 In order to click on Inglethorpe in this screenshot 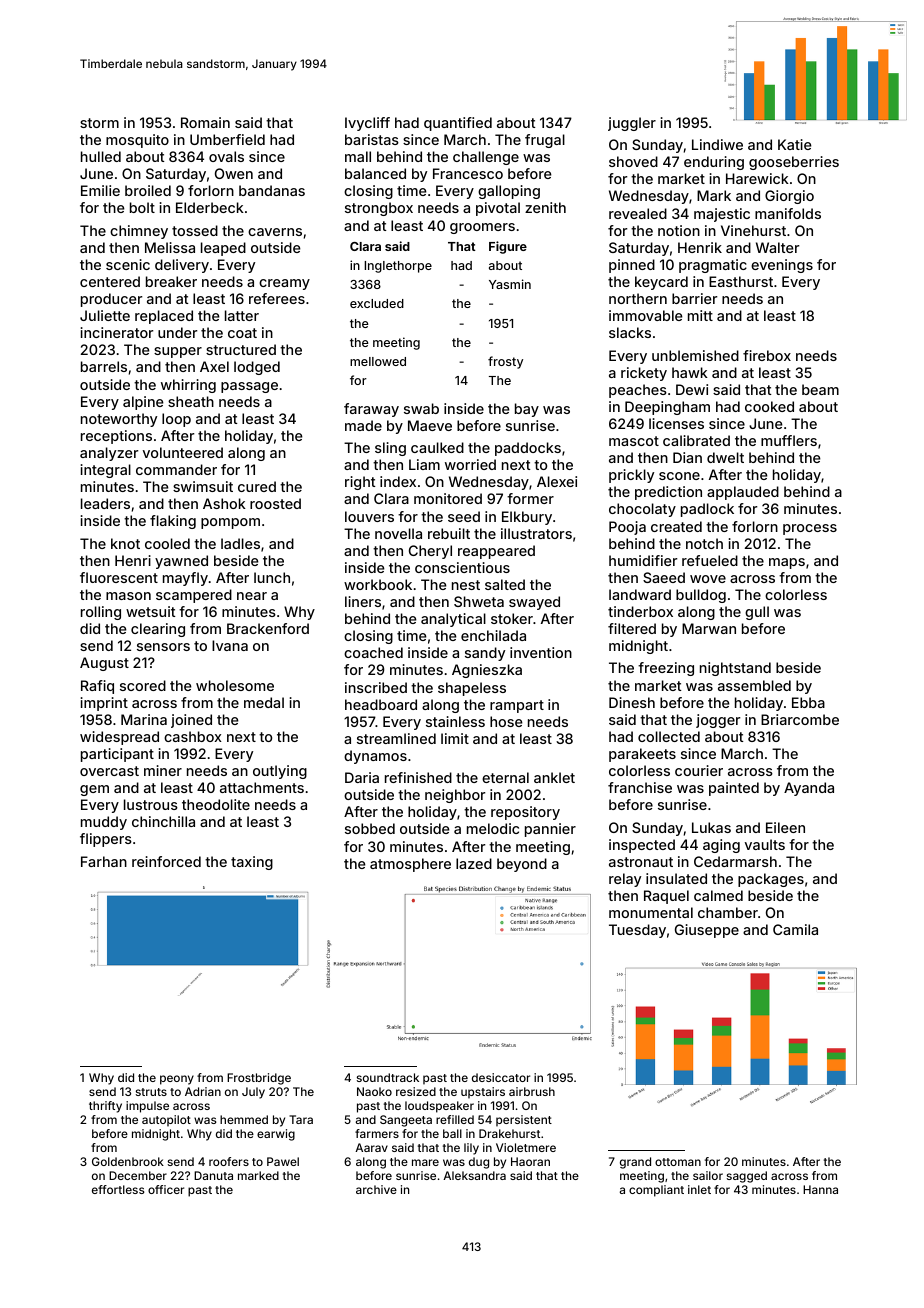, I will do `click(398, 267)`.
